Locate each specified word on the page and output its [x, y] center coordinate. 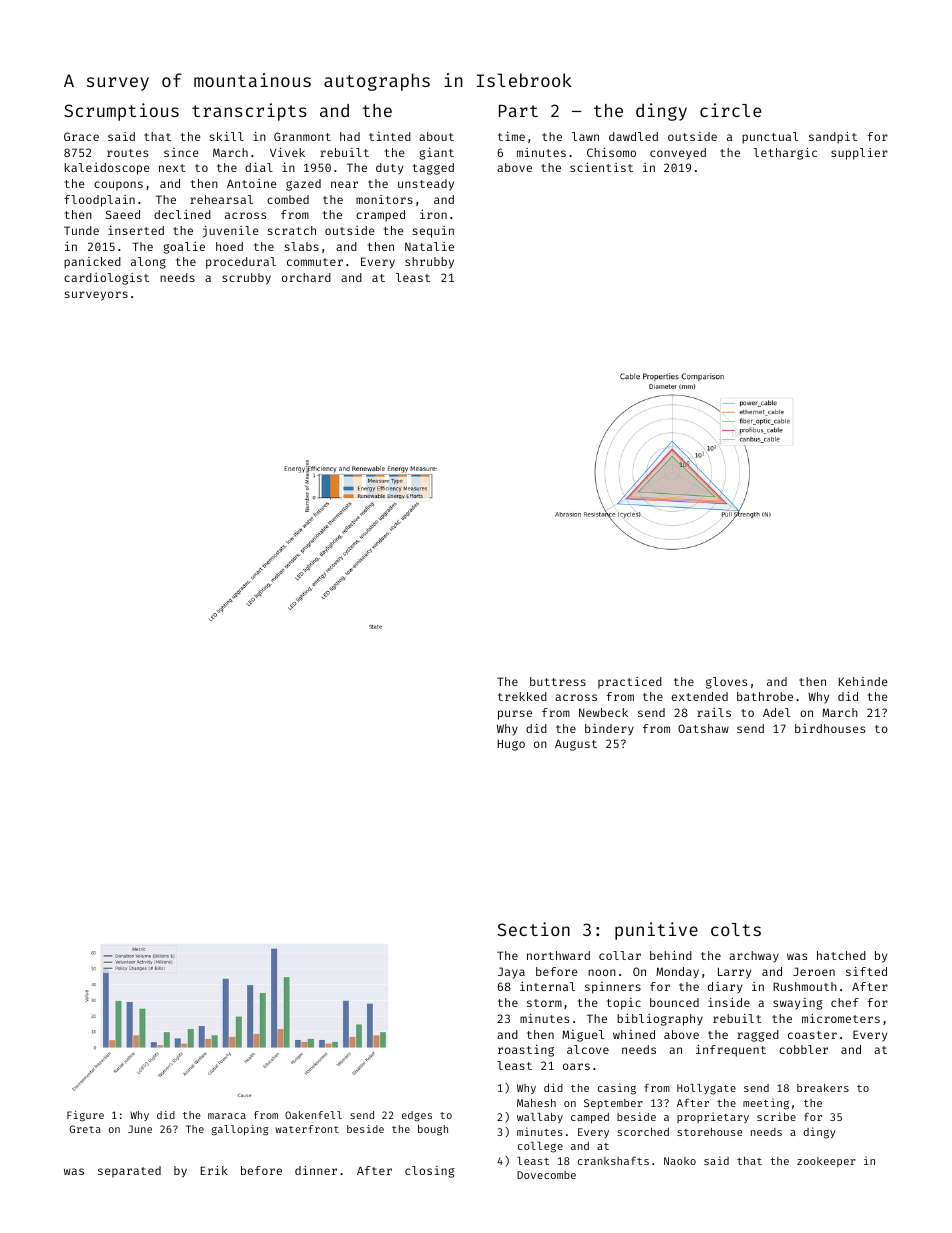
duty [389, 169]
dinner [316, 1170]
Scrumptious [121, 112]
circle [730, 110]
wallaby [540, 1118]
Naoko [680, 1161]
